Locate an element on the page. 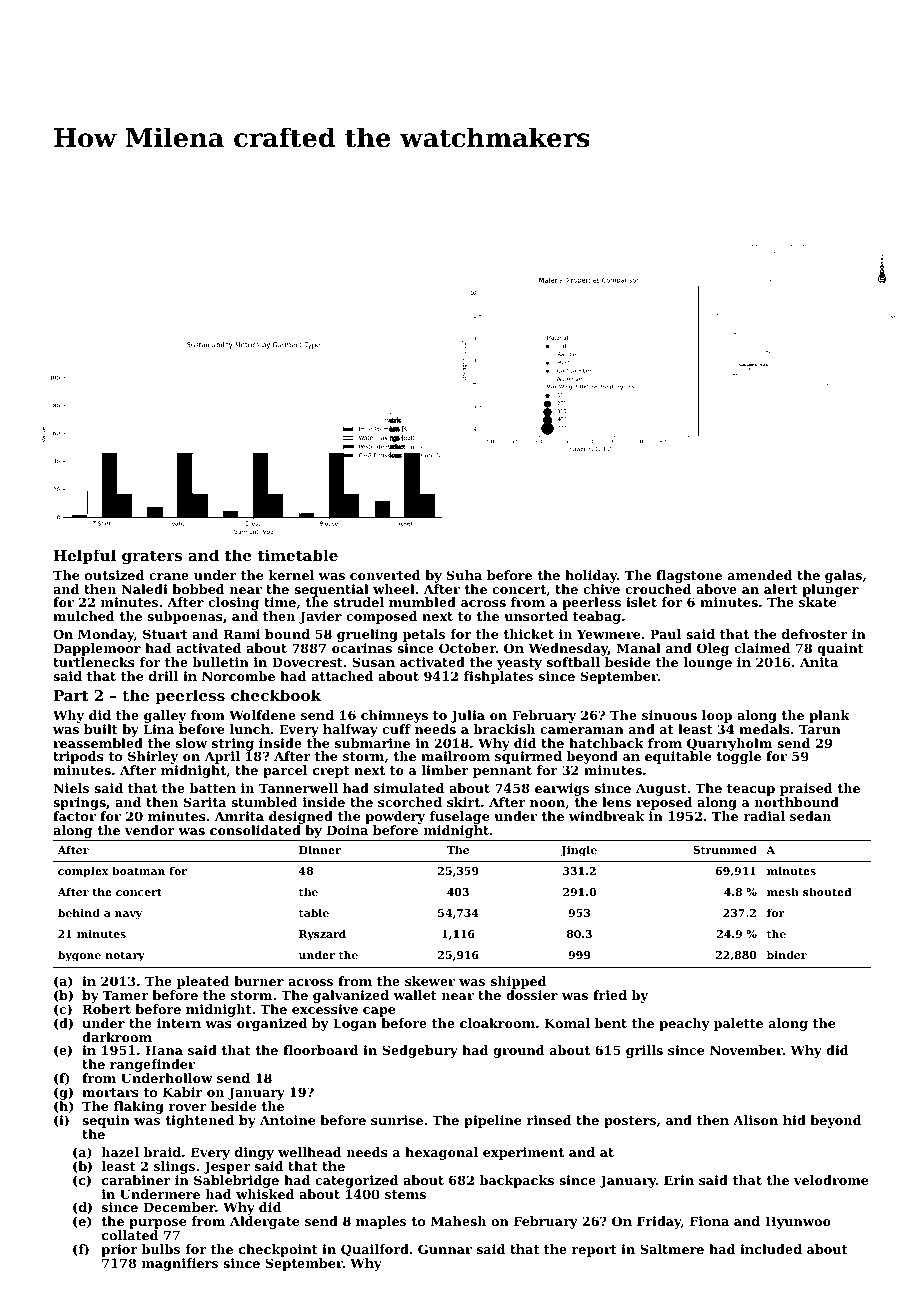  parcel is located at coordinates (285, 771).
